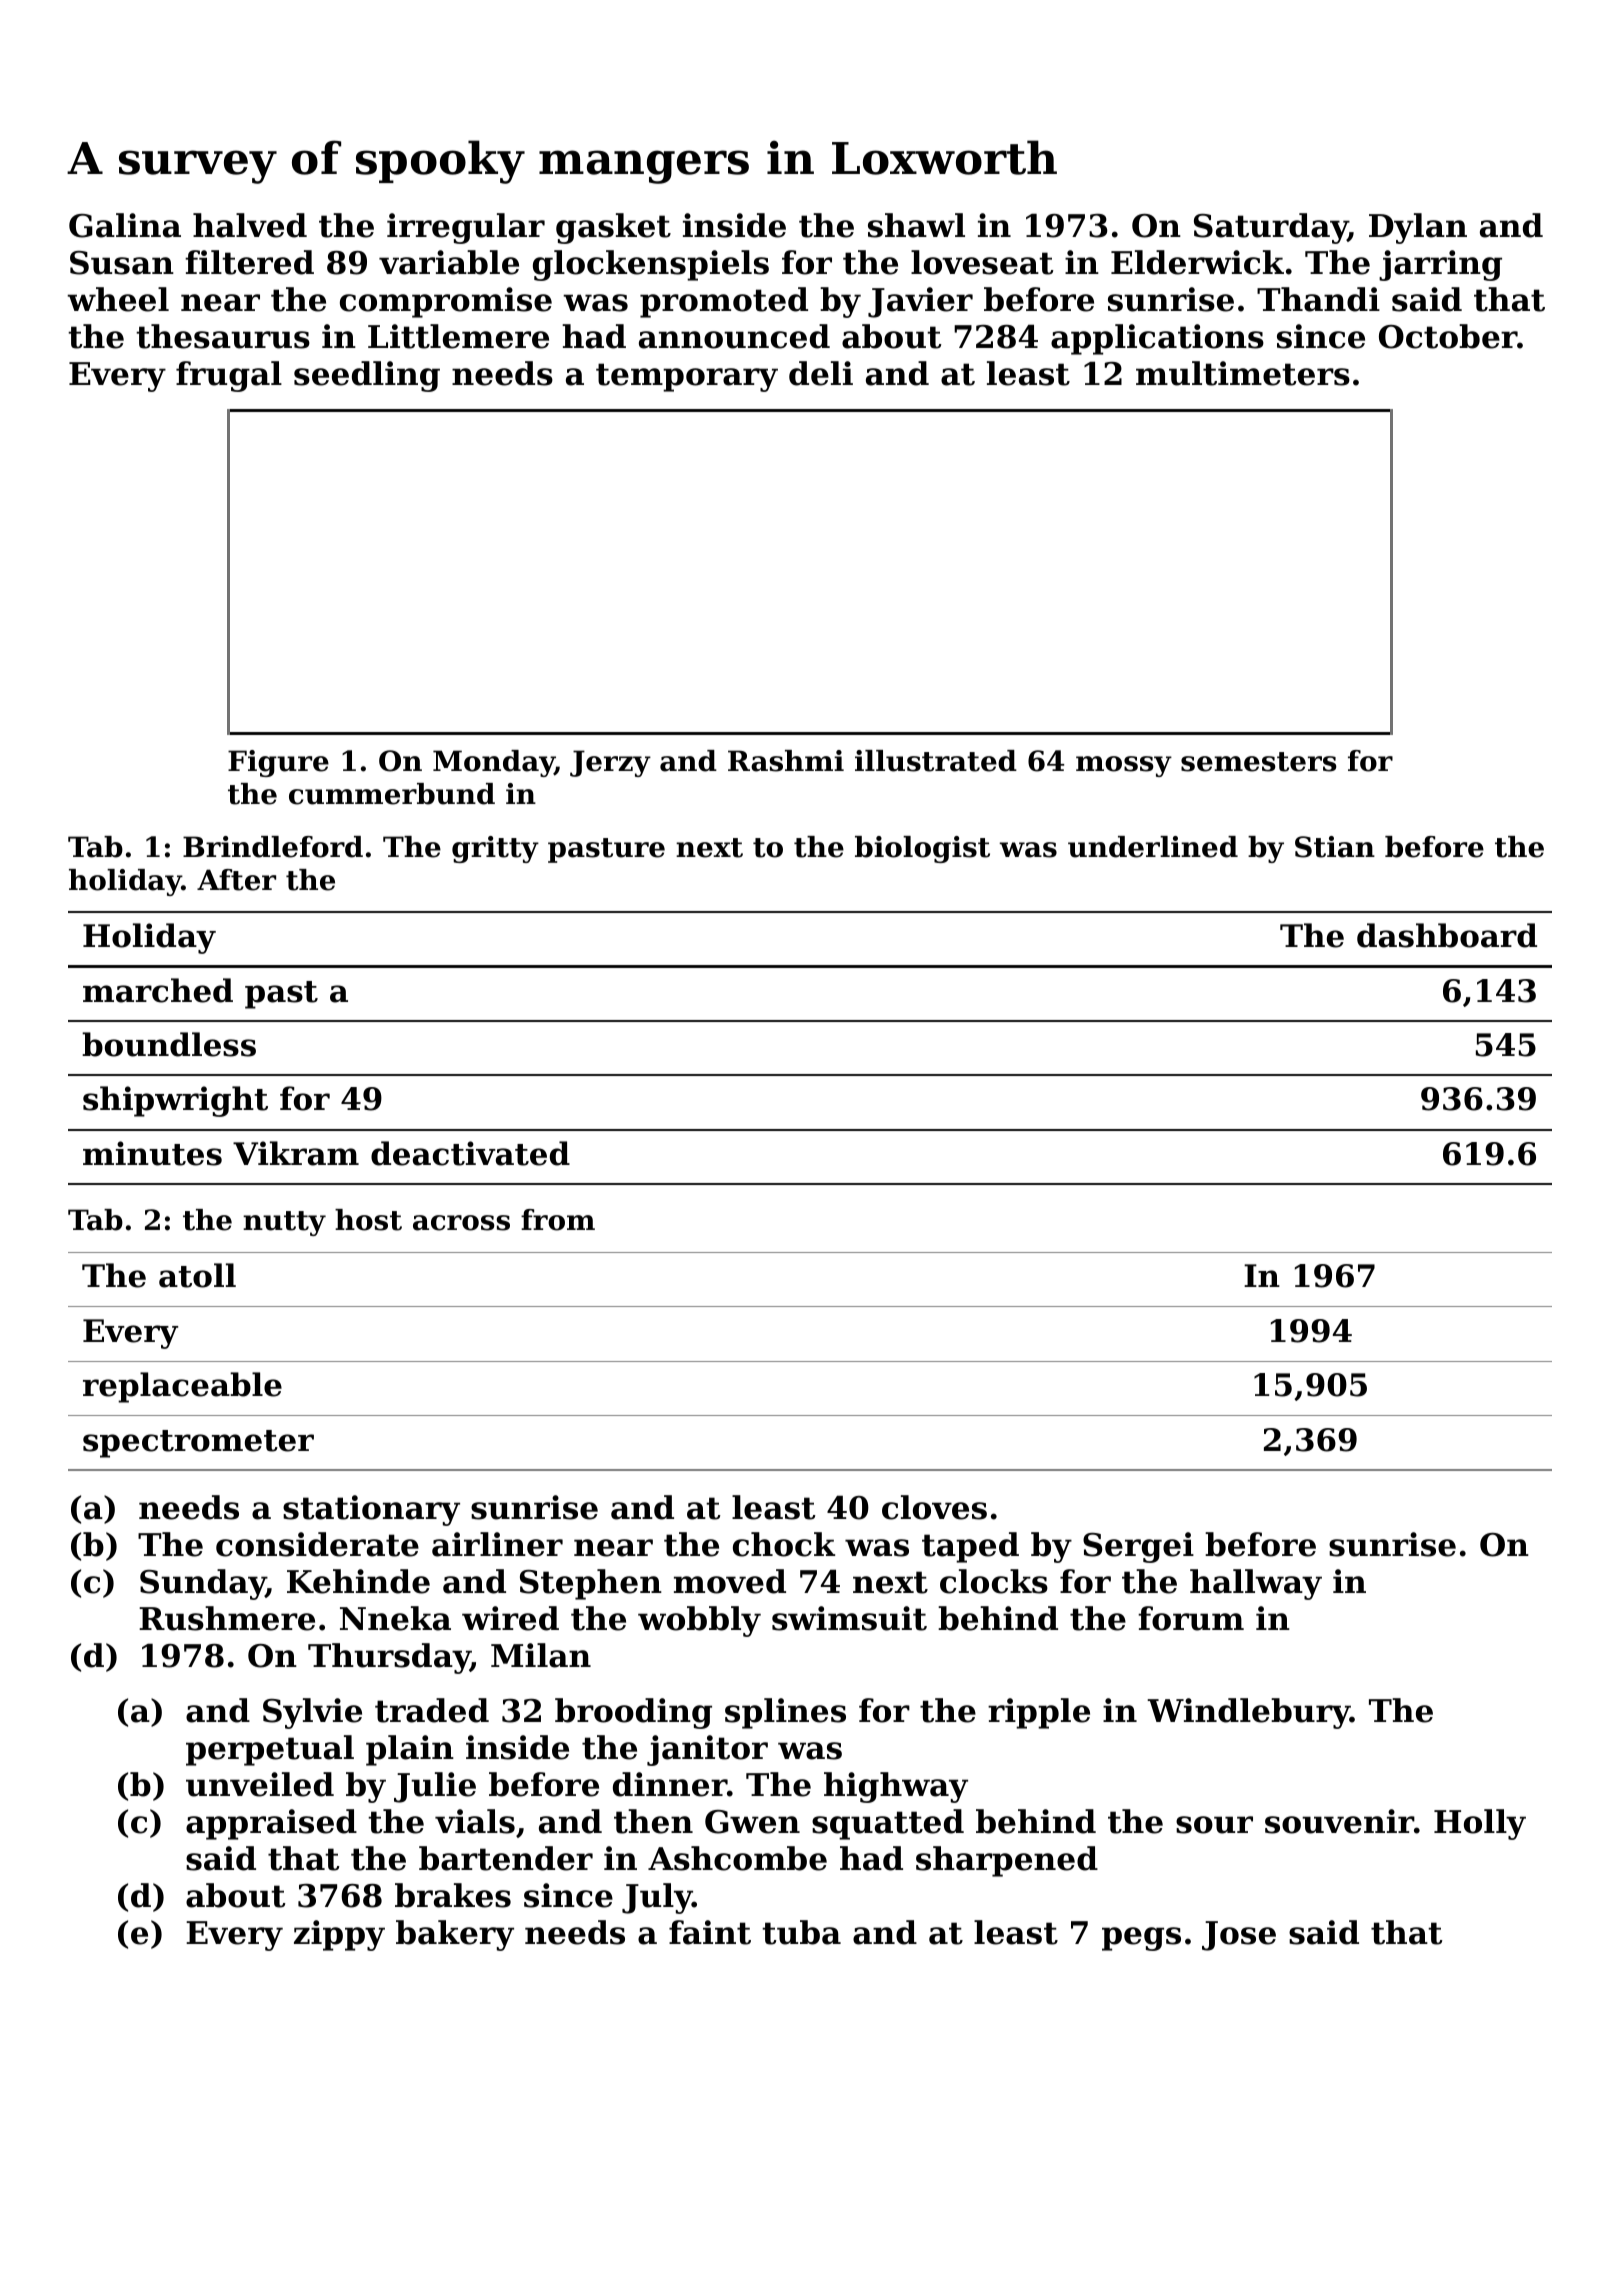 This image has height=2292, width=1620. I want to click on Julie, so click(435, 1787).
